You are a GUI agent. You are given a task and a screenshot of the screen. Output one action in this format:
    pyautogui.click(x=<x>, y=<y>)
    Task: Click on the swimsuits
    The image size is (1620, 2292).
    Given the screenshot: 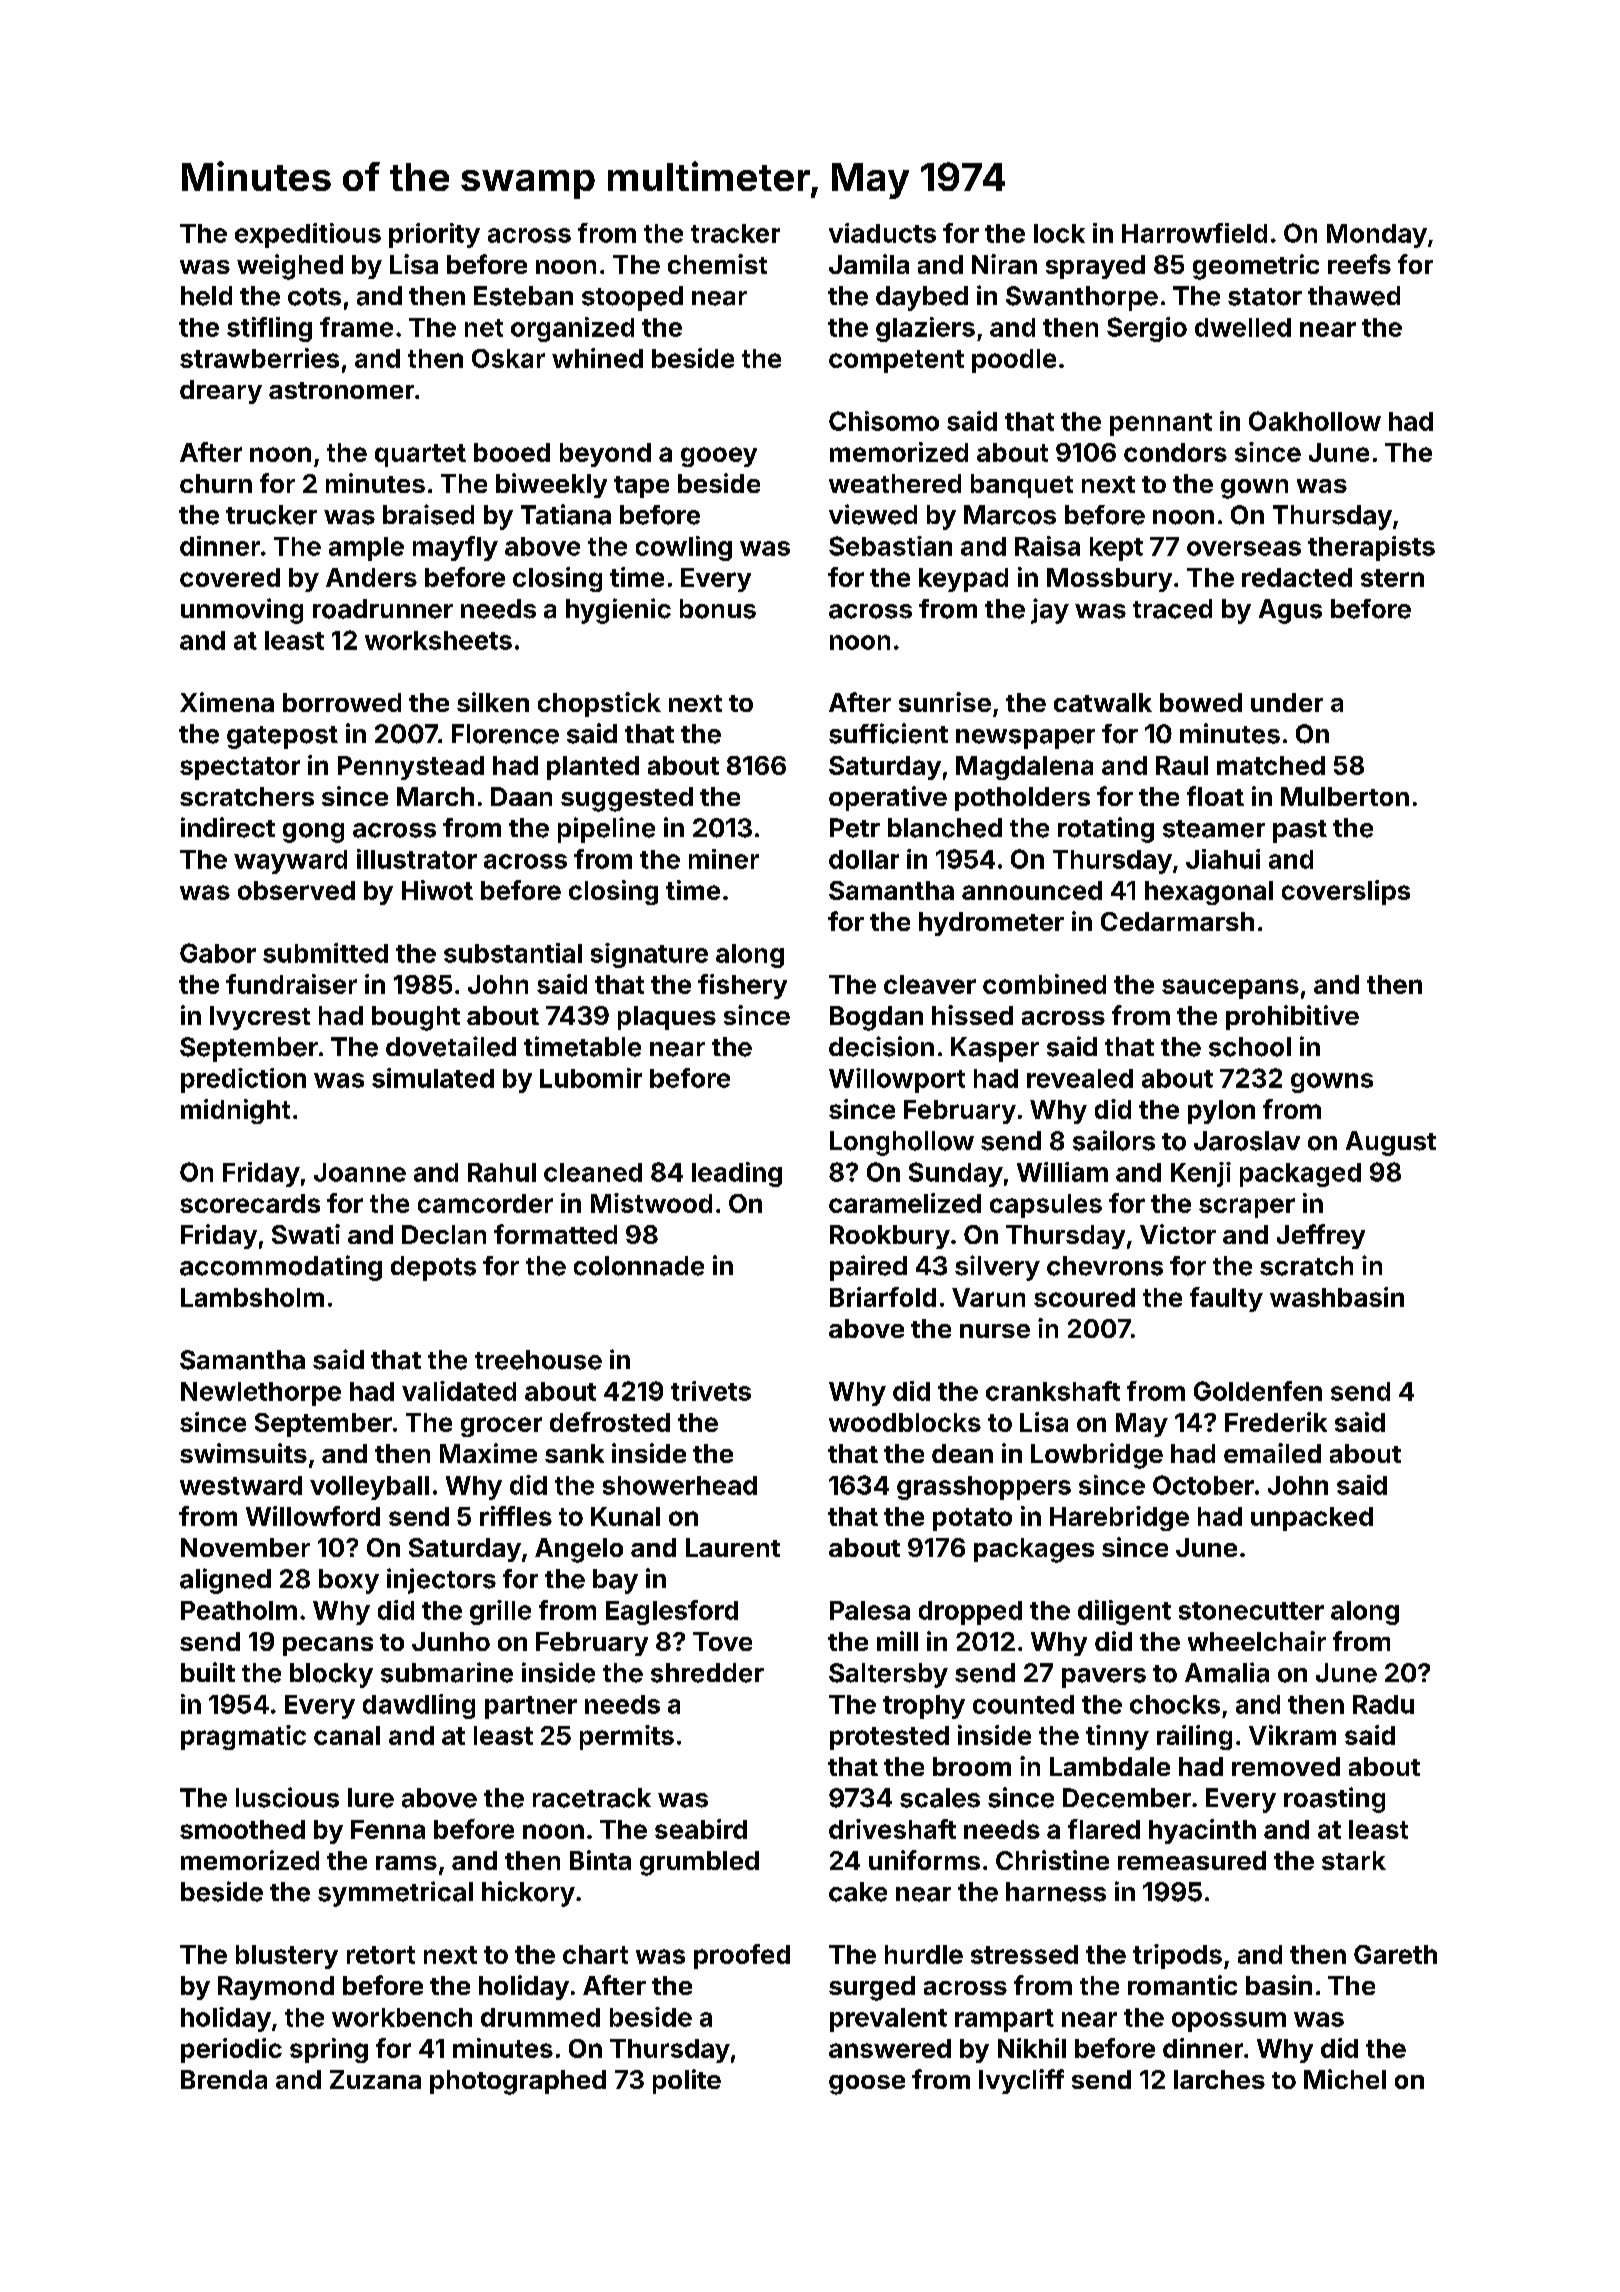 What is the action you would take?
    pyautogui.click(x=243, y=1453)
